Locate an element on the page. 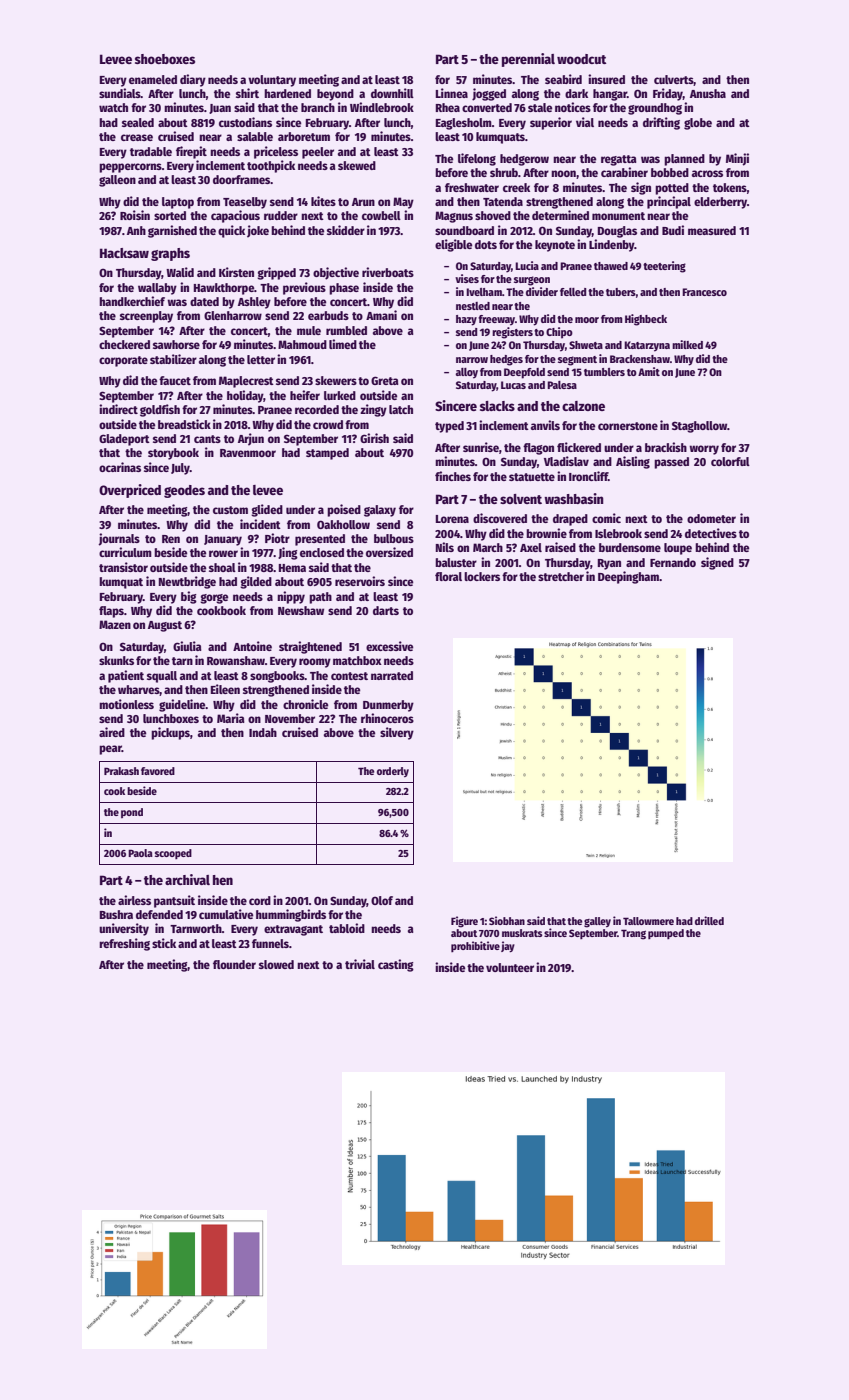  Aisling is located at coordinates (633, 462).
